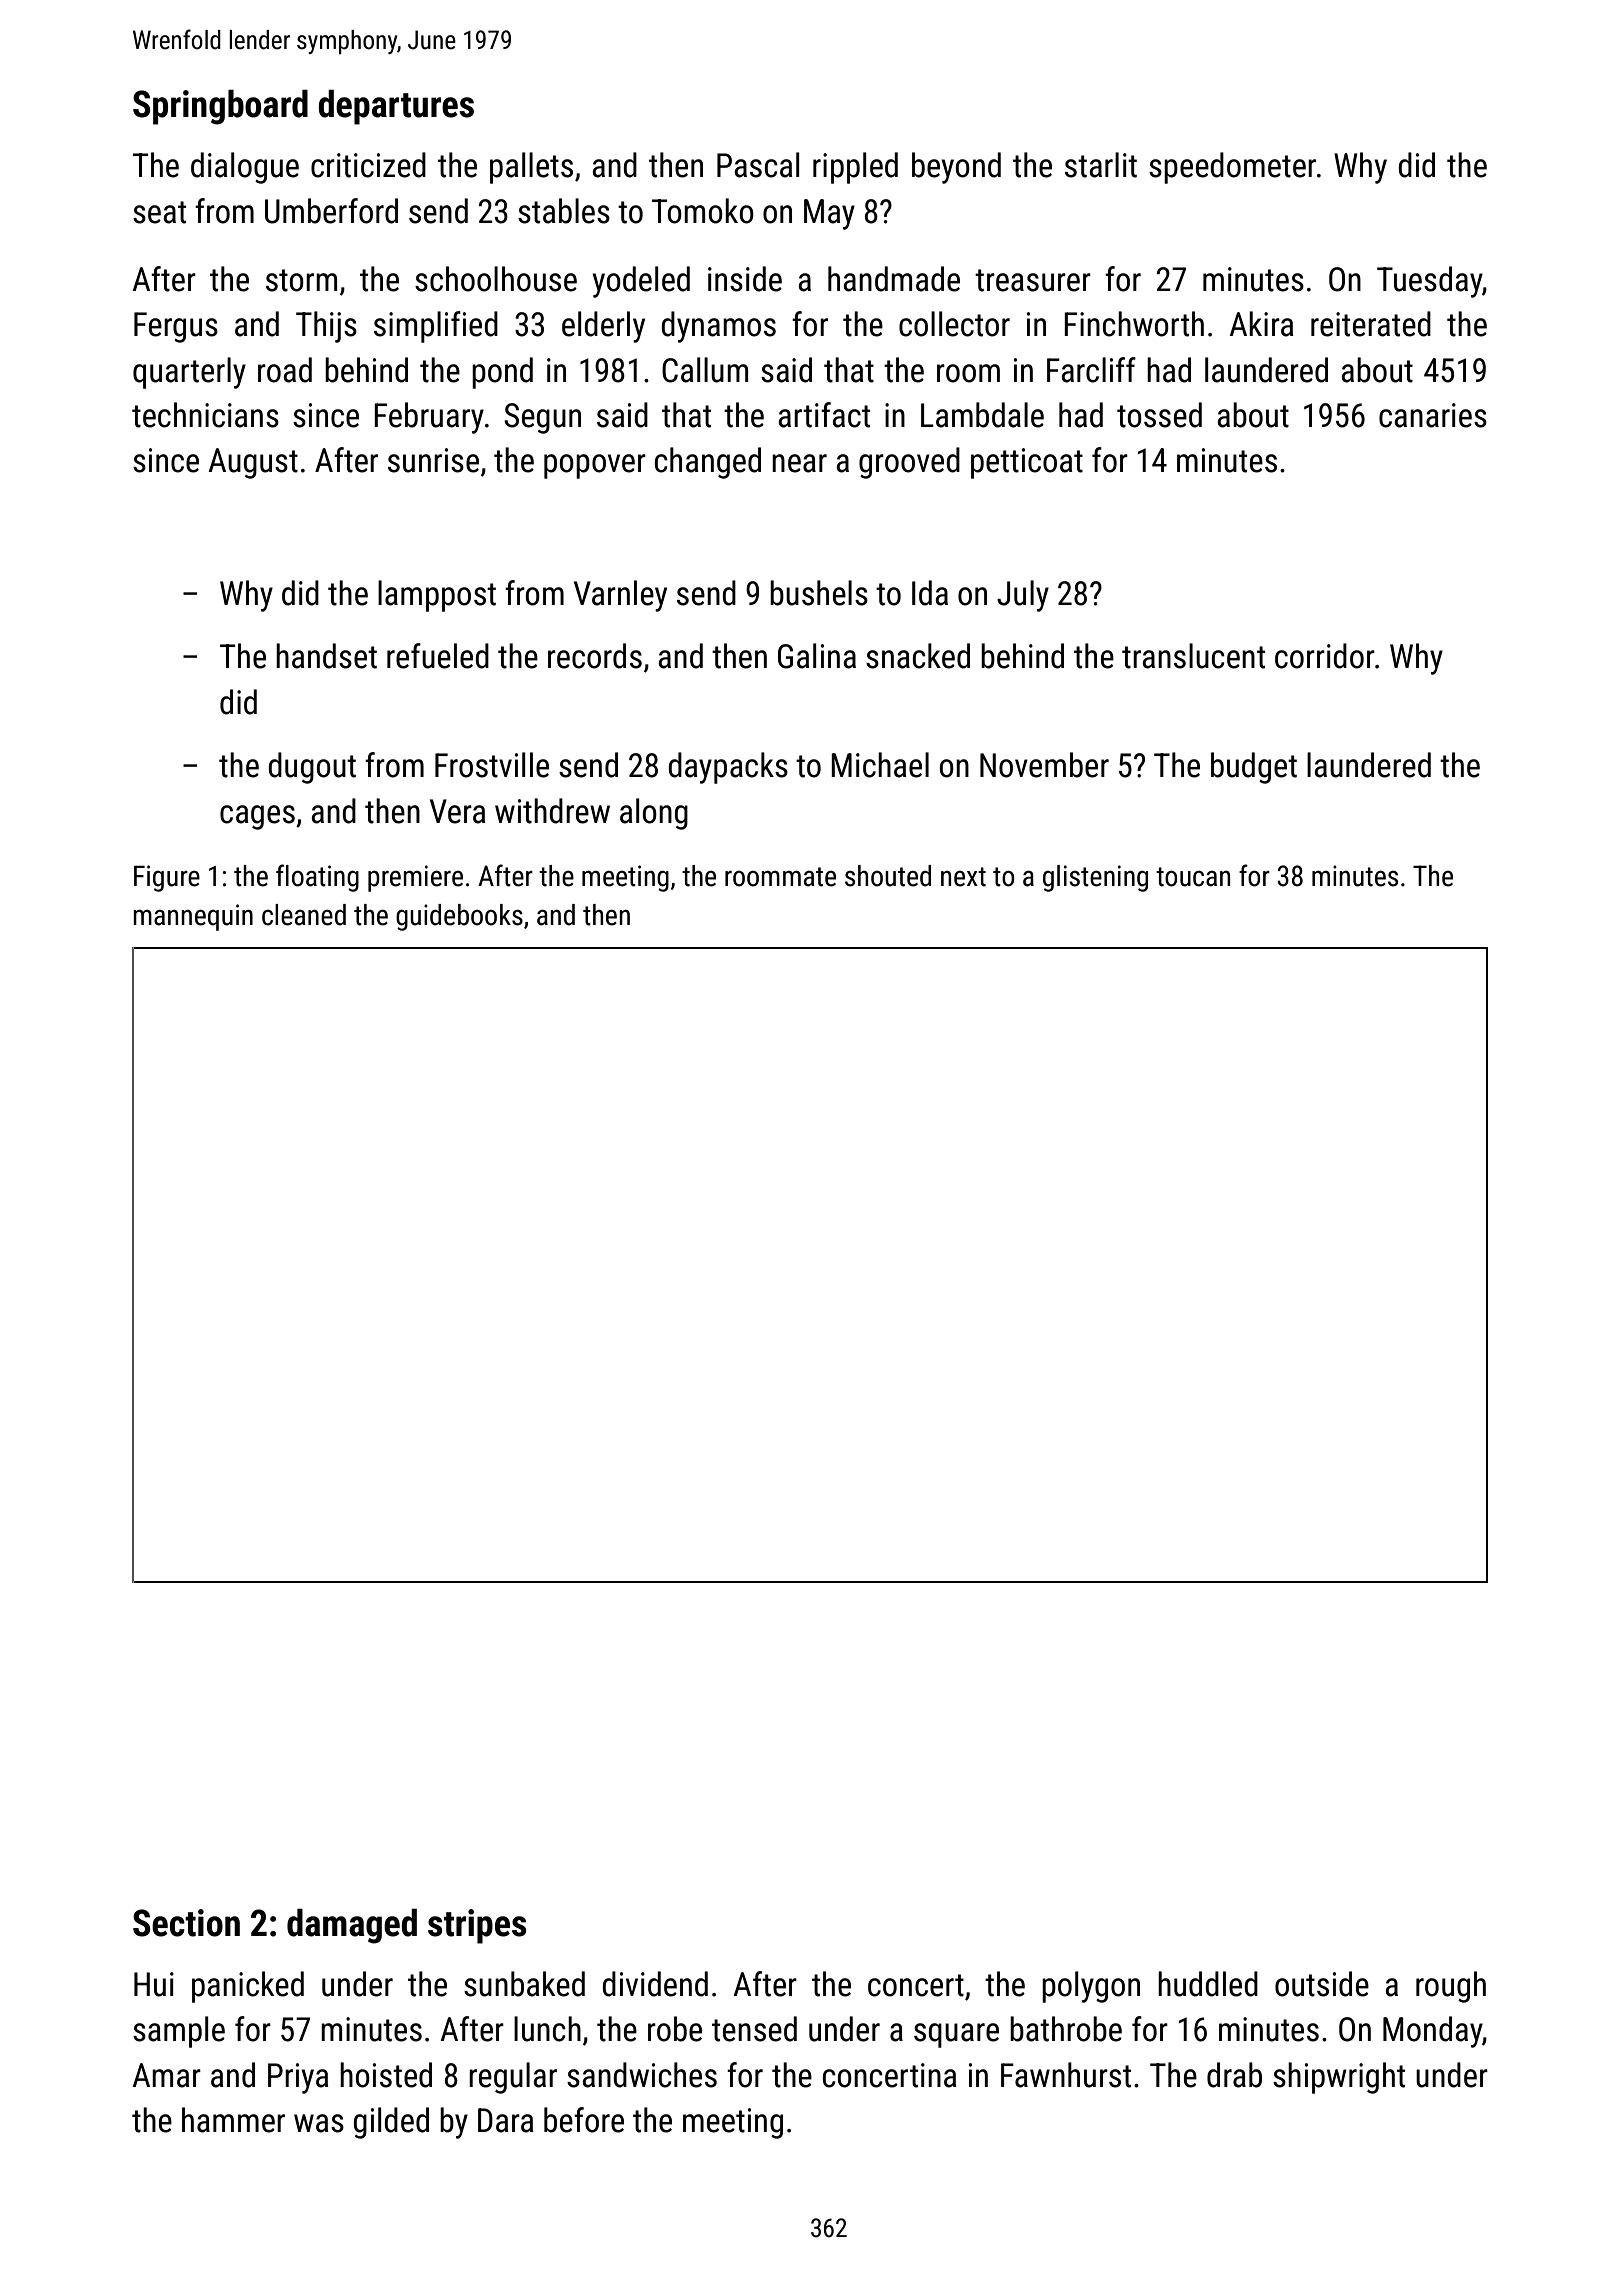 The width and height of the document is (1620, 2292). I want to click on dugout, so click(312, 768).
